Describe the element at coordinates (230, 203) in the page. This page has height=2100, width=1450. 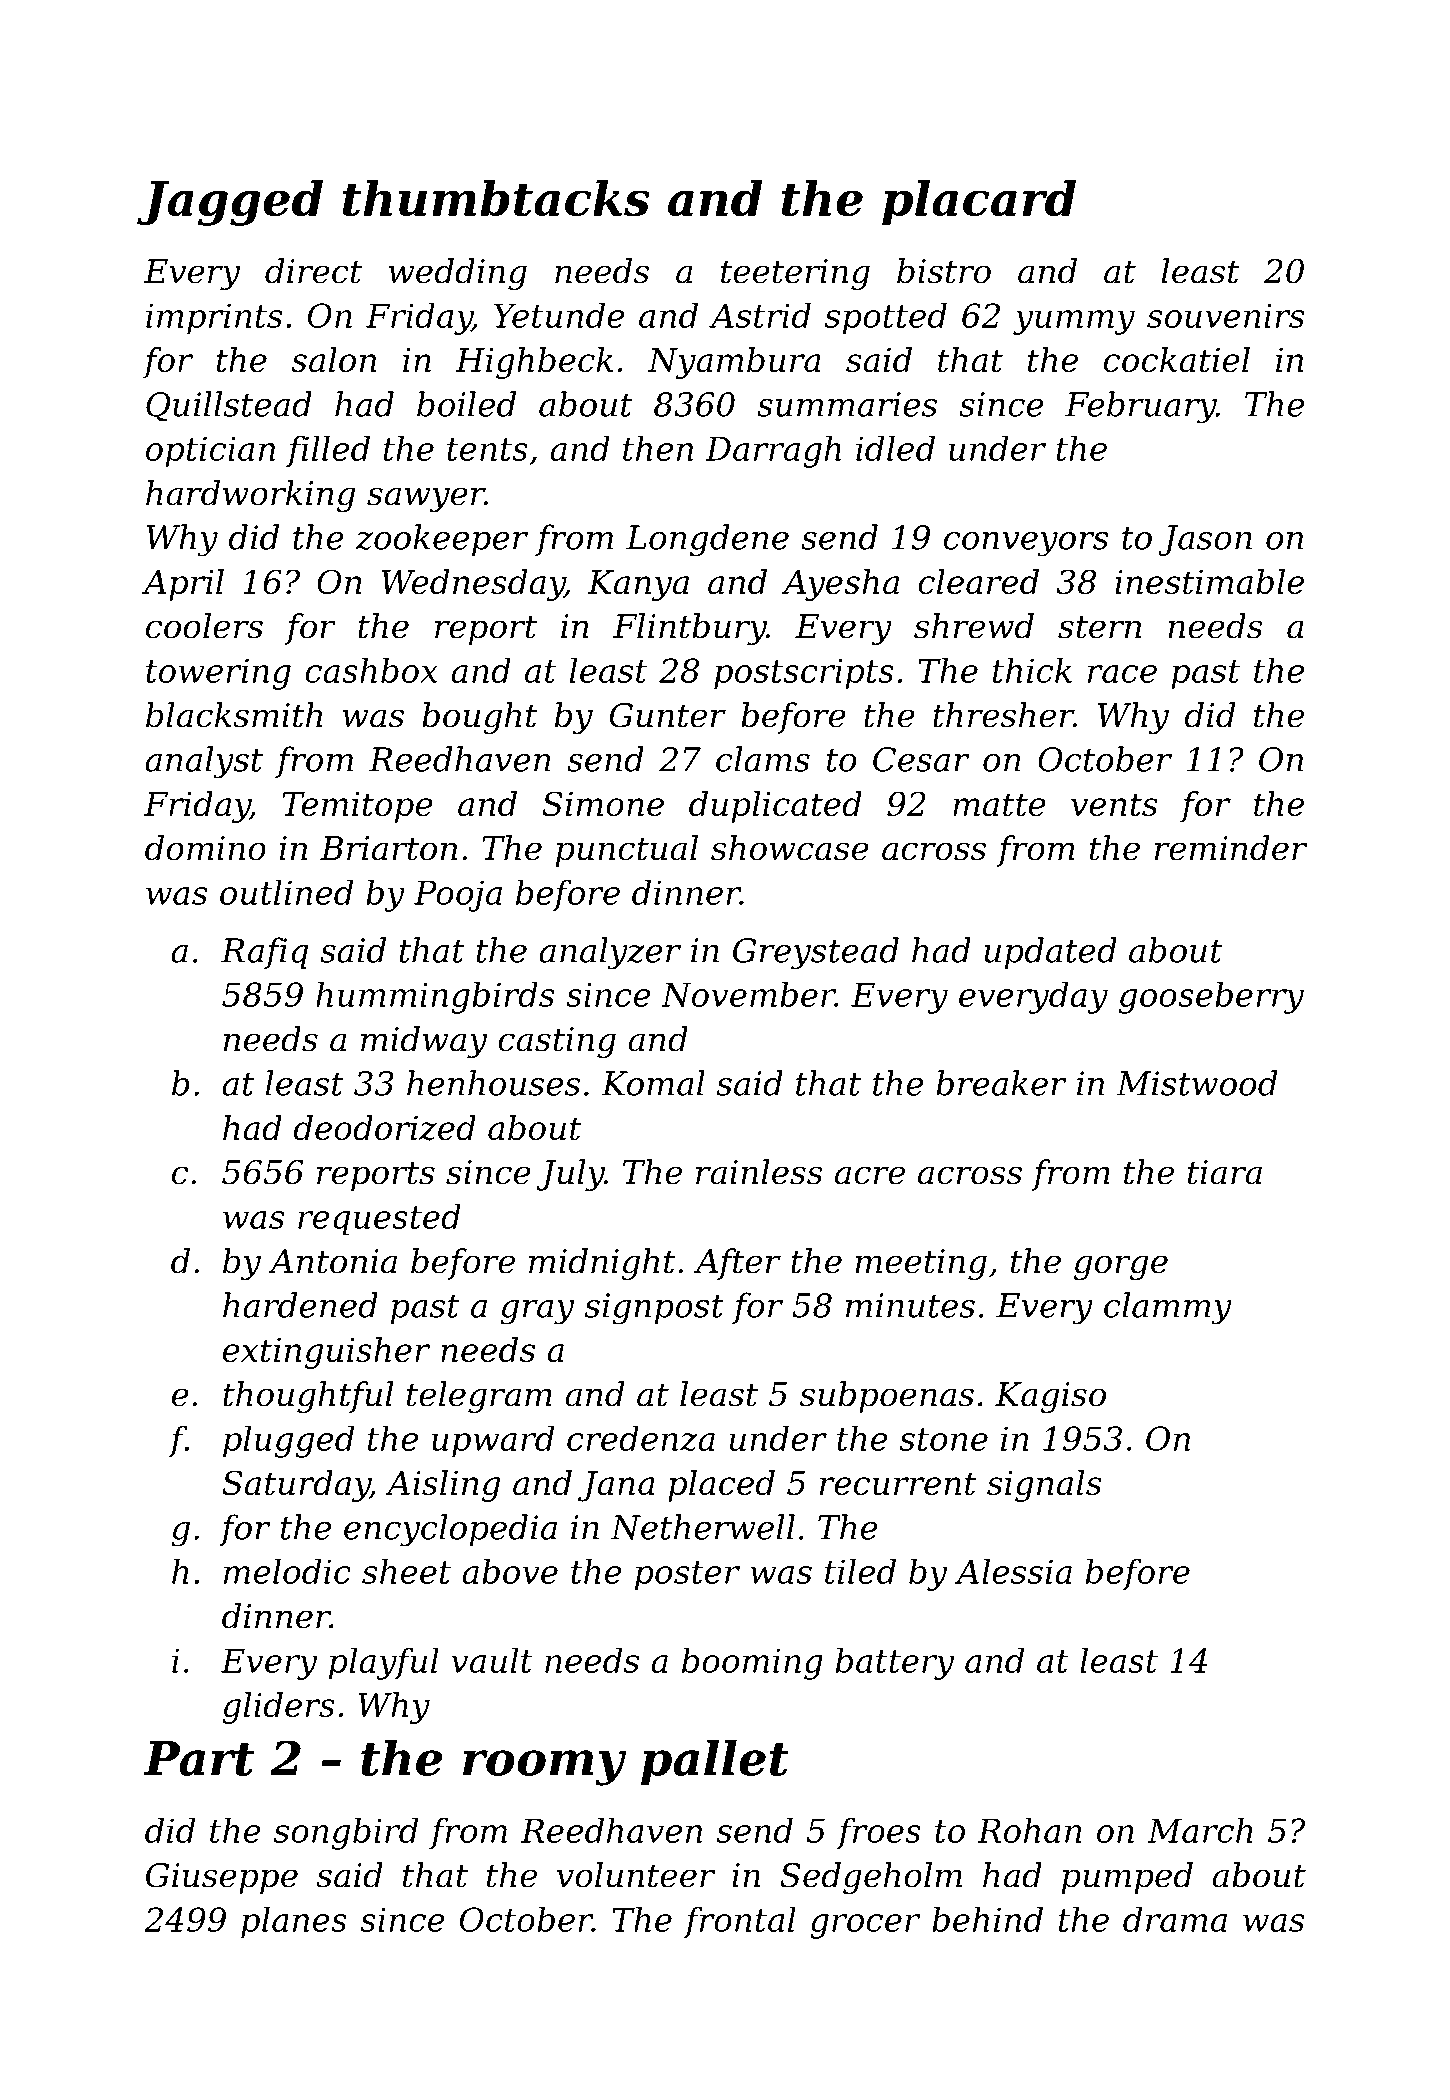
I see `Jagged` at that location.
